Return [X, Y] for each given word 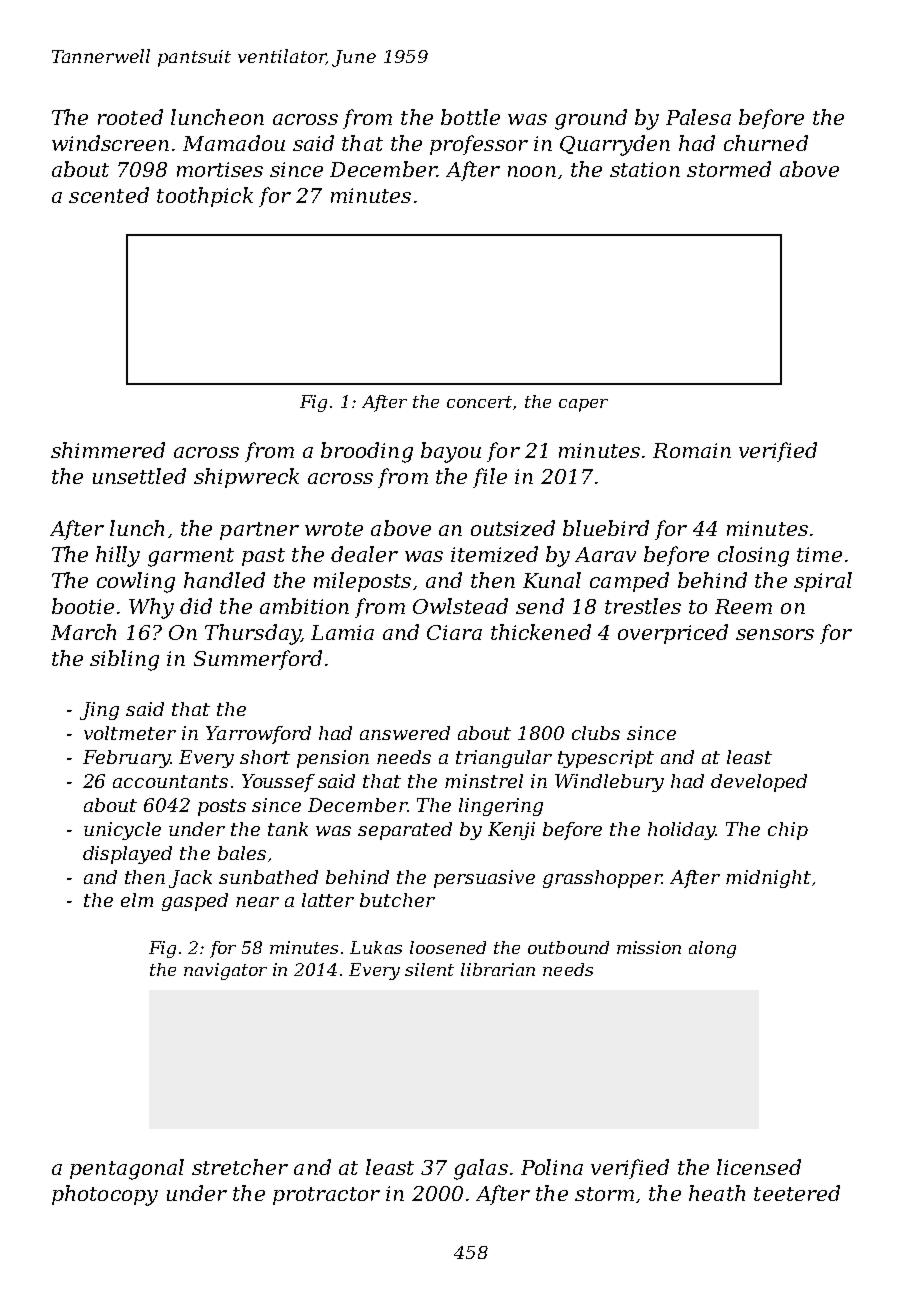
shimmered [108, 450]
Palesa [698, 117]
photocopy [105, 1195]
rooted [130, 117]
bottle [470, 117]
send [540, 606]
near [257, 902]
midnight [768, 879]
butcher [397, 900]
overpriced [673, 634]
